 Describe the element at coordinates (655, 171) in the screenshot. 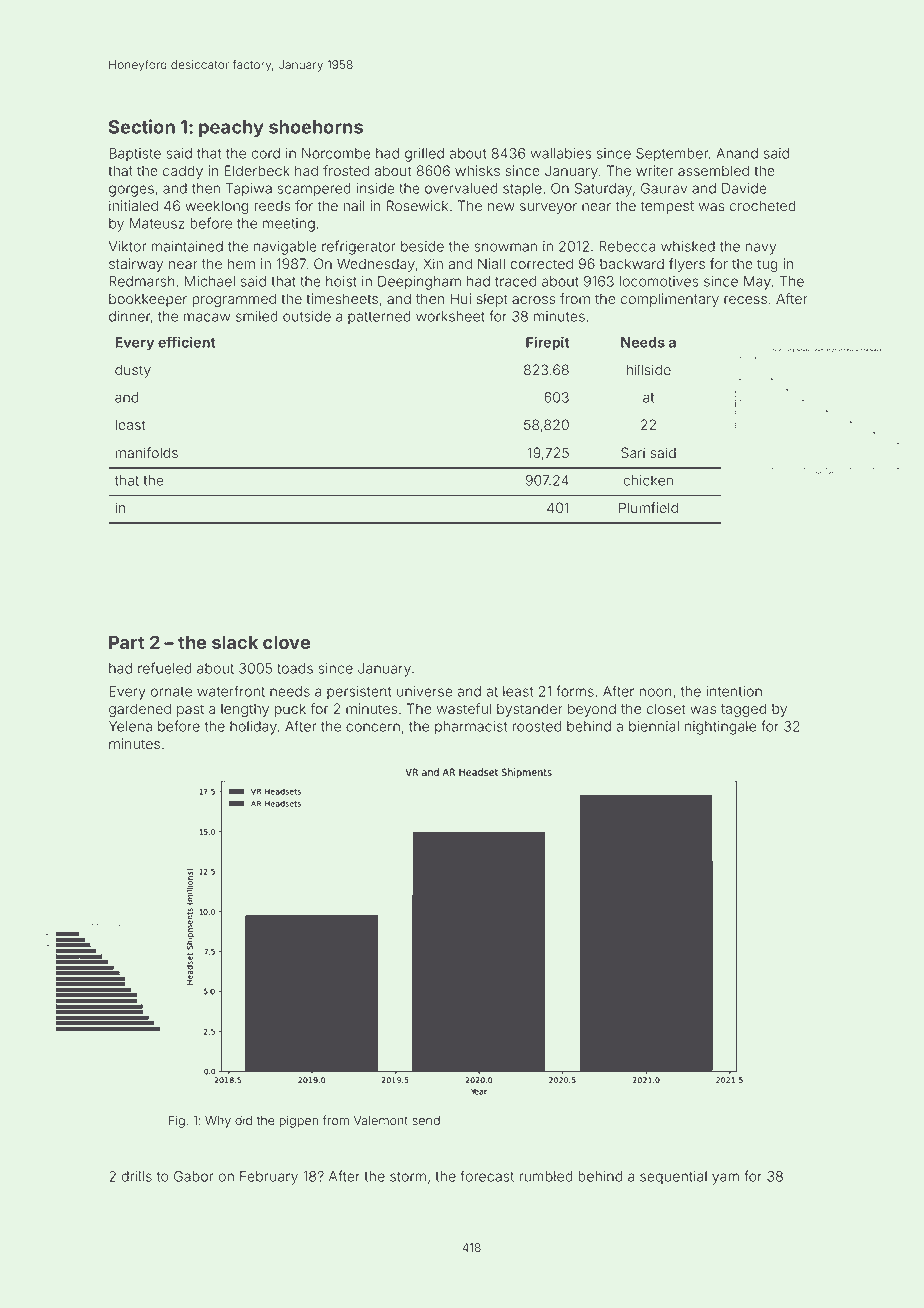

I see `writer` at that location.
